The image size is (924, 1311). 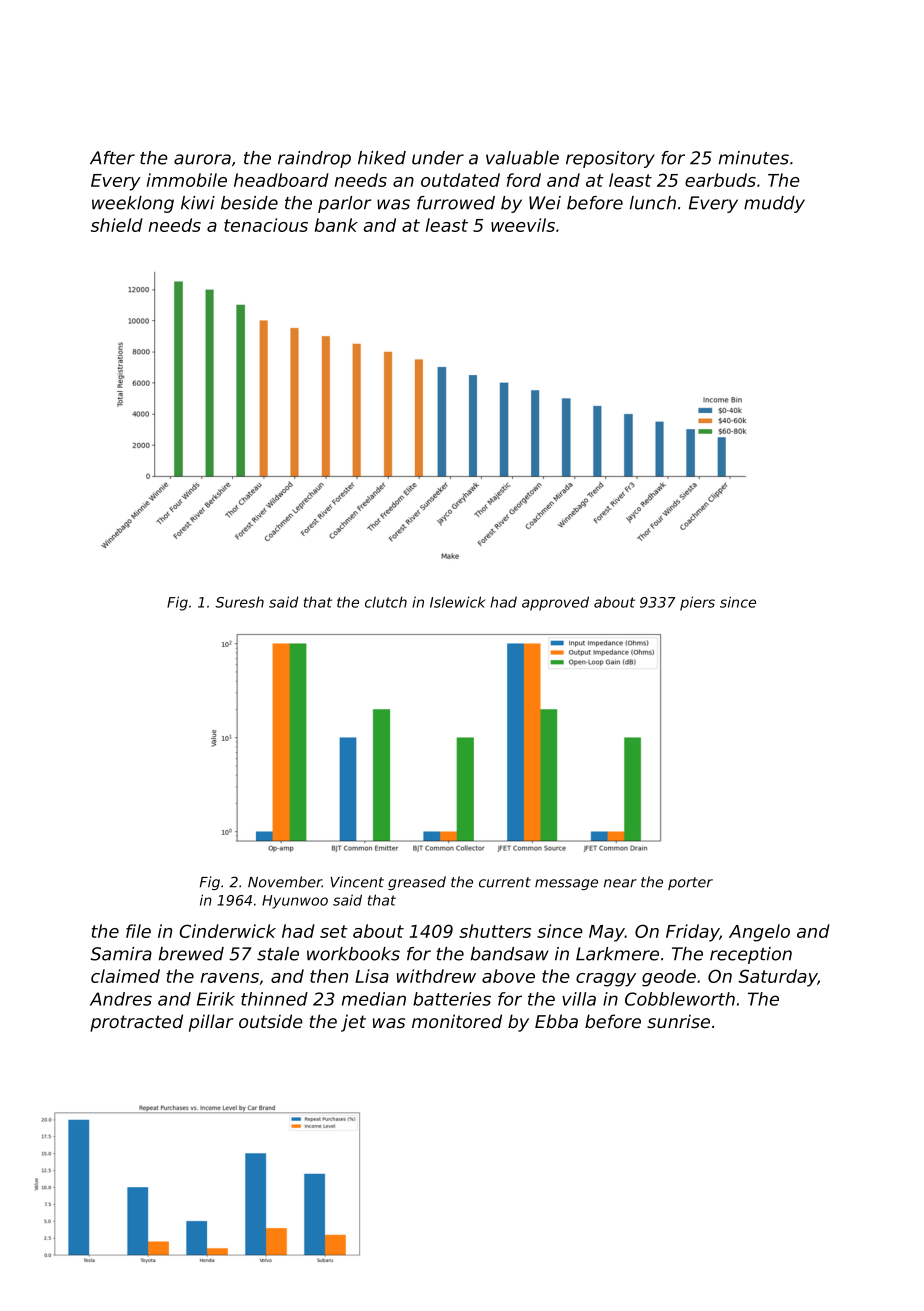 What do you see at coordinates (690, 883) in the screenshot?
I see `porter` at bounding box center [690, 883].
